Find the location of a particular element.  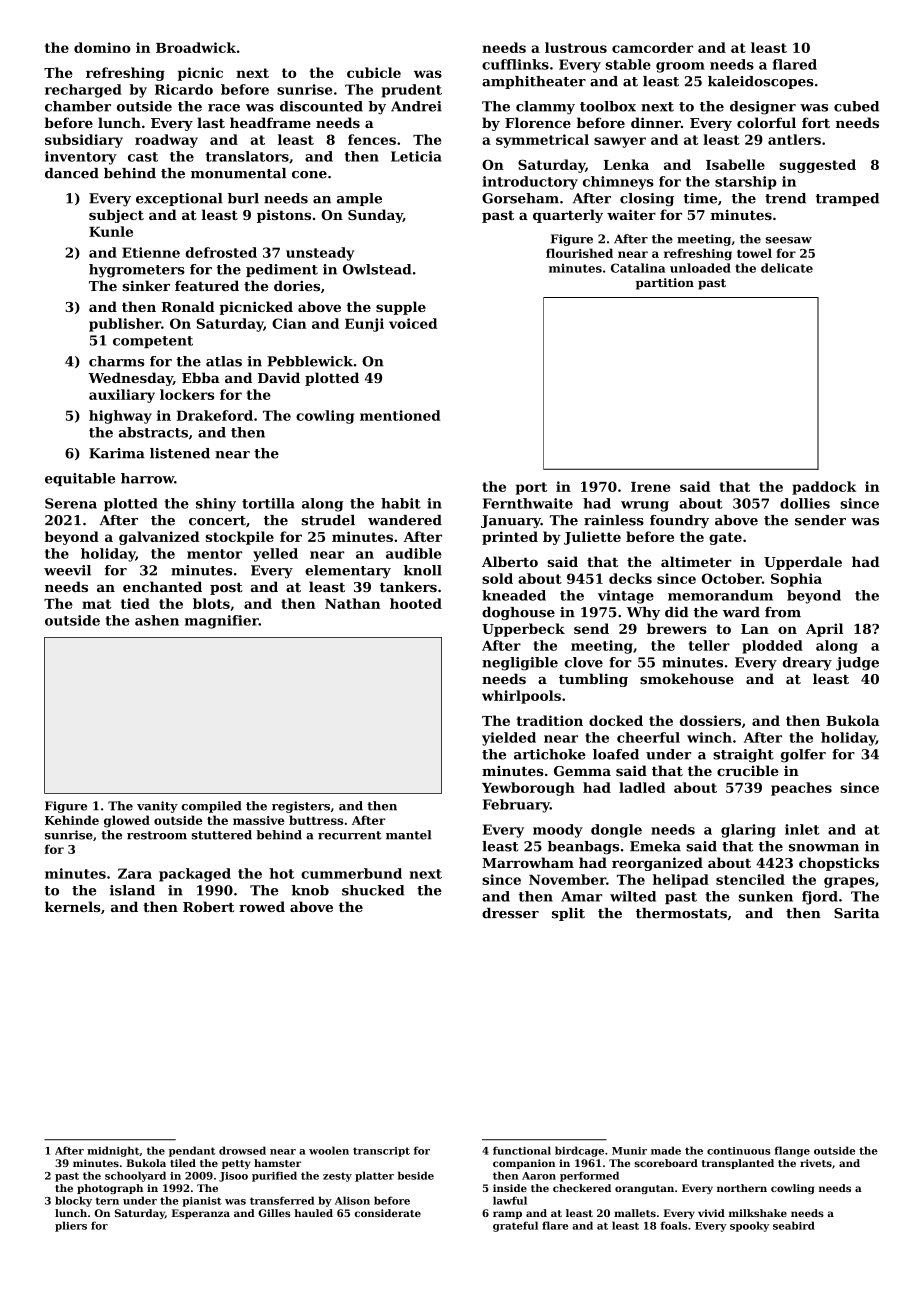

Sunday is located at coordinates (375, 216).
